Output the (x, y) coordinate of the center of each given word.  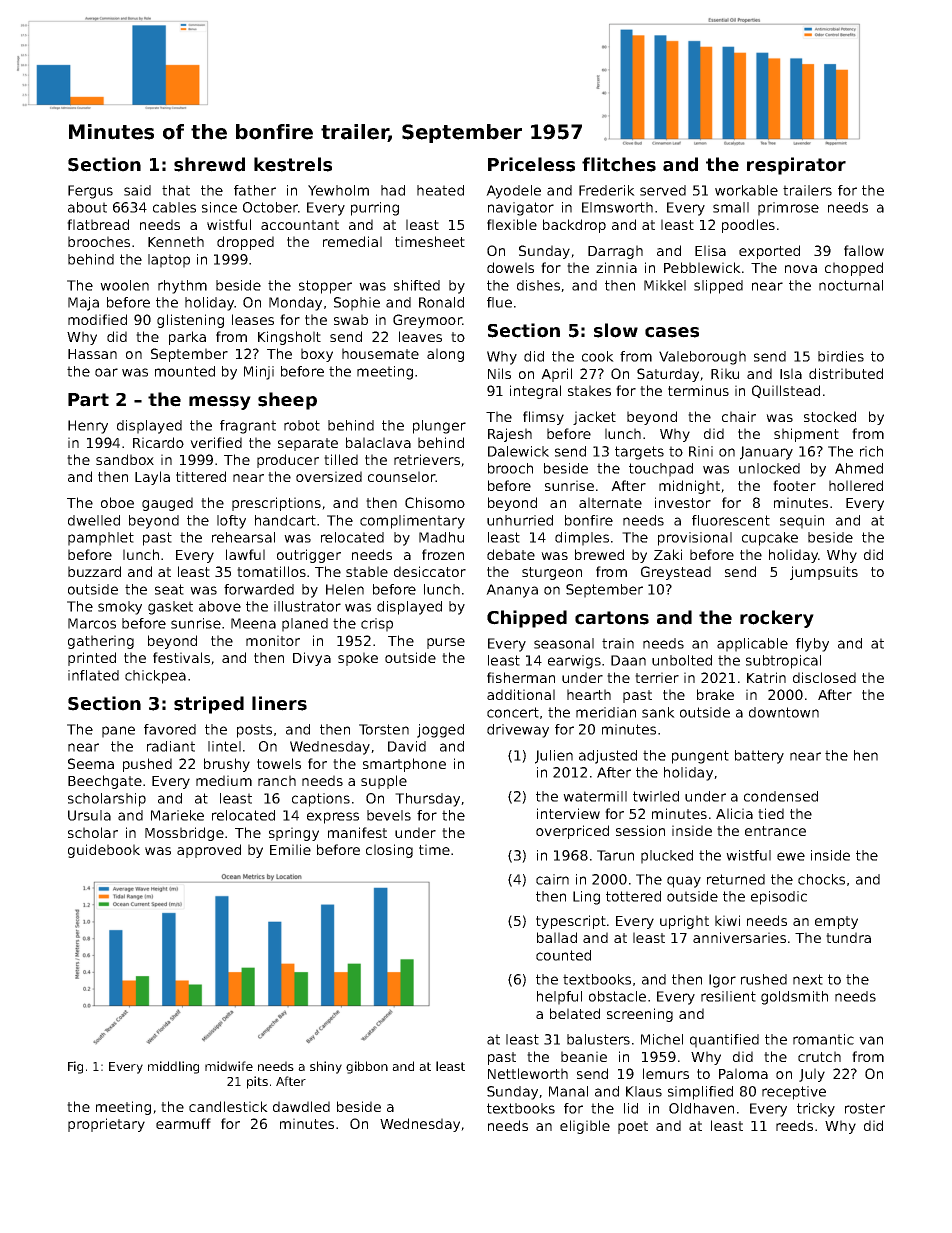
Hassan (92, 354)
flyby (812, 645)
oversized (329, 476)
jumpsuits (824, 573)
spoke (358, 659)
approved (209, 851)
